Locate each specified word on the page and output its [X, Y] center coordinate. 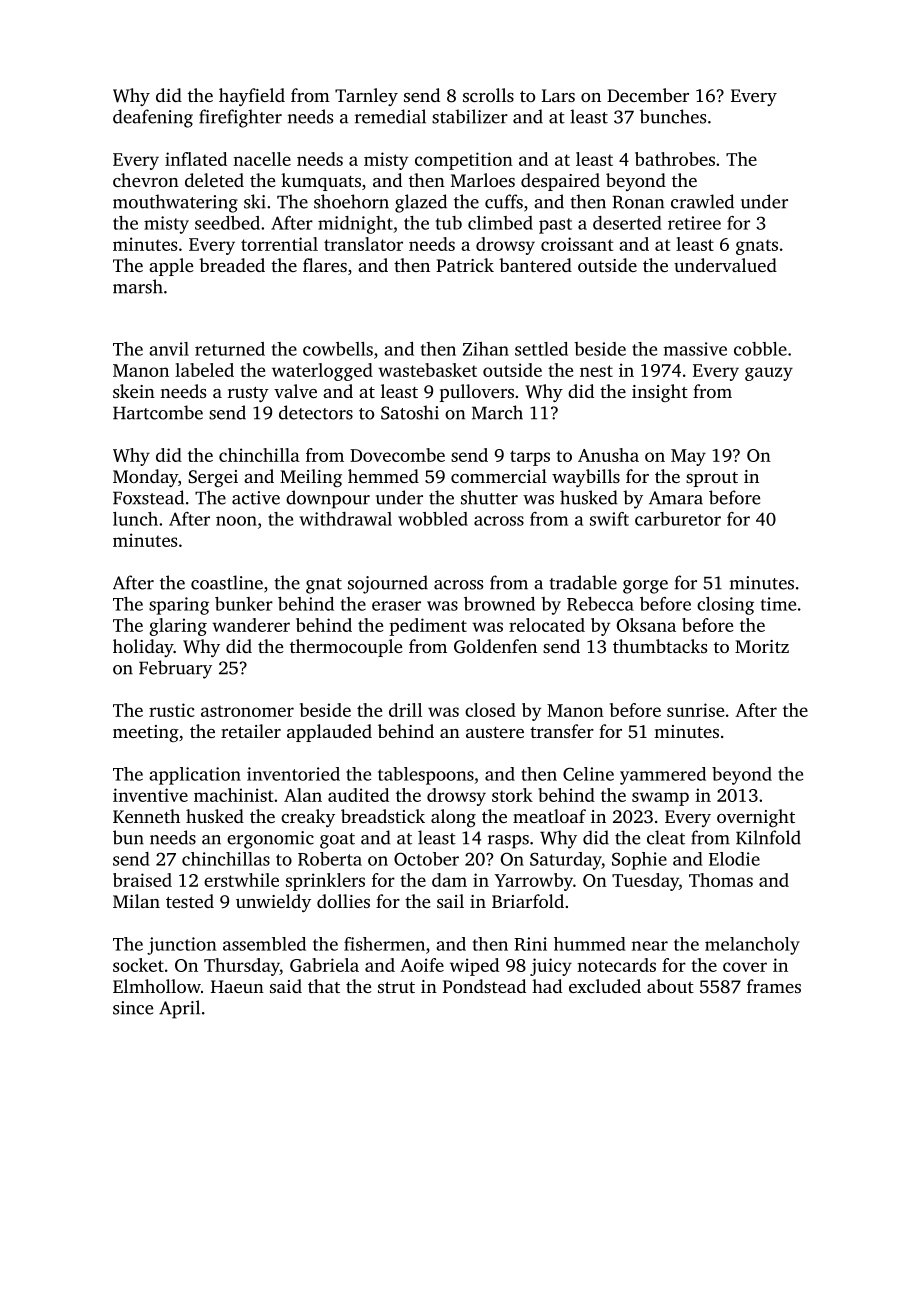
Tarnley [366, 97]
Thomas [721, 880]
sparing [179, 606]
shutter [489, 497]
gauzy [769, 374]
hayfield [252, 97]
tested [190, 901]
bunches [673, 116]
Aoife [422, 965]
